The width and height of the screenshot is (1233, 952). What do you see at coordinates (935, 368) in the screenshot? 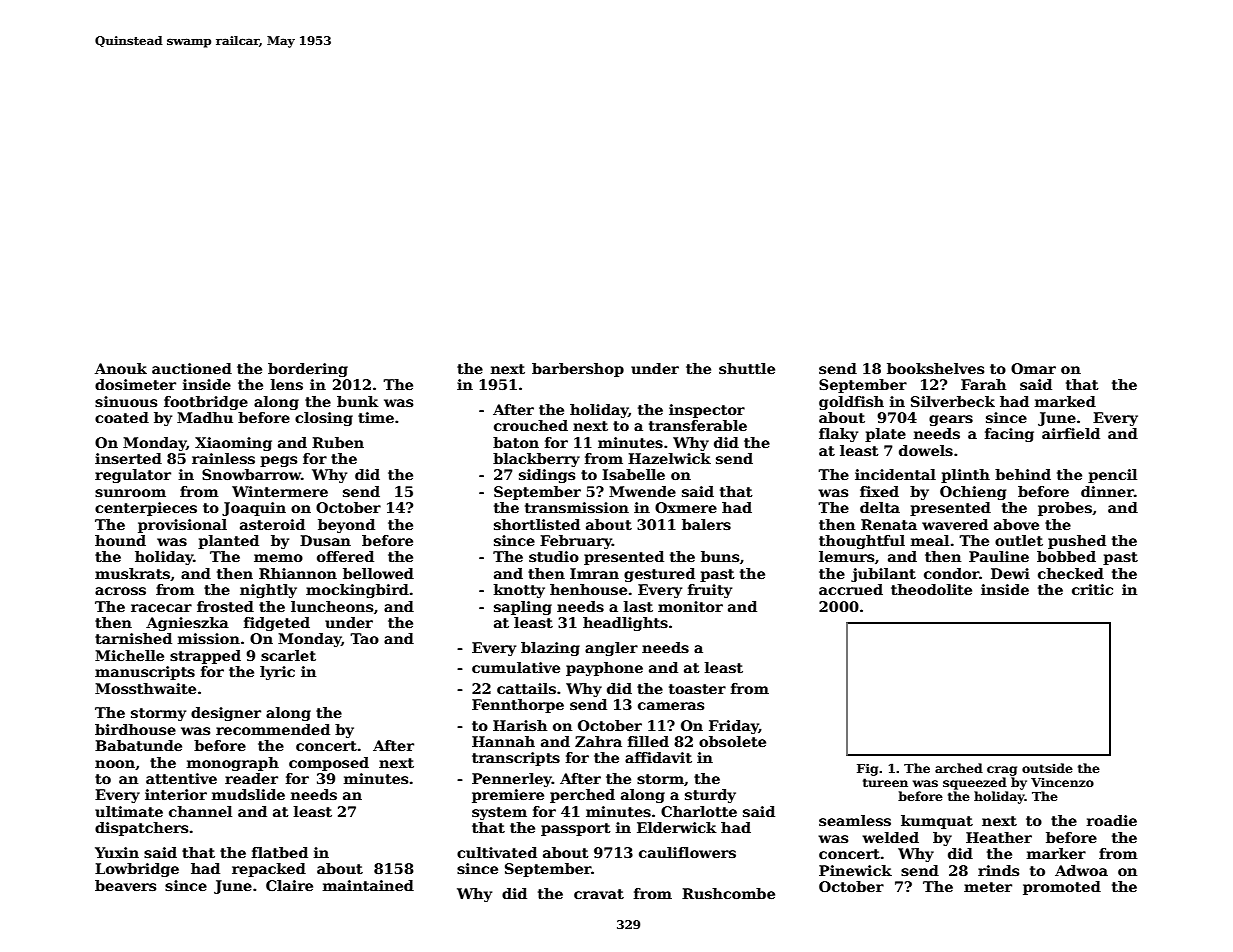
I see `bookshelves` at bounding box center [935, 368].
